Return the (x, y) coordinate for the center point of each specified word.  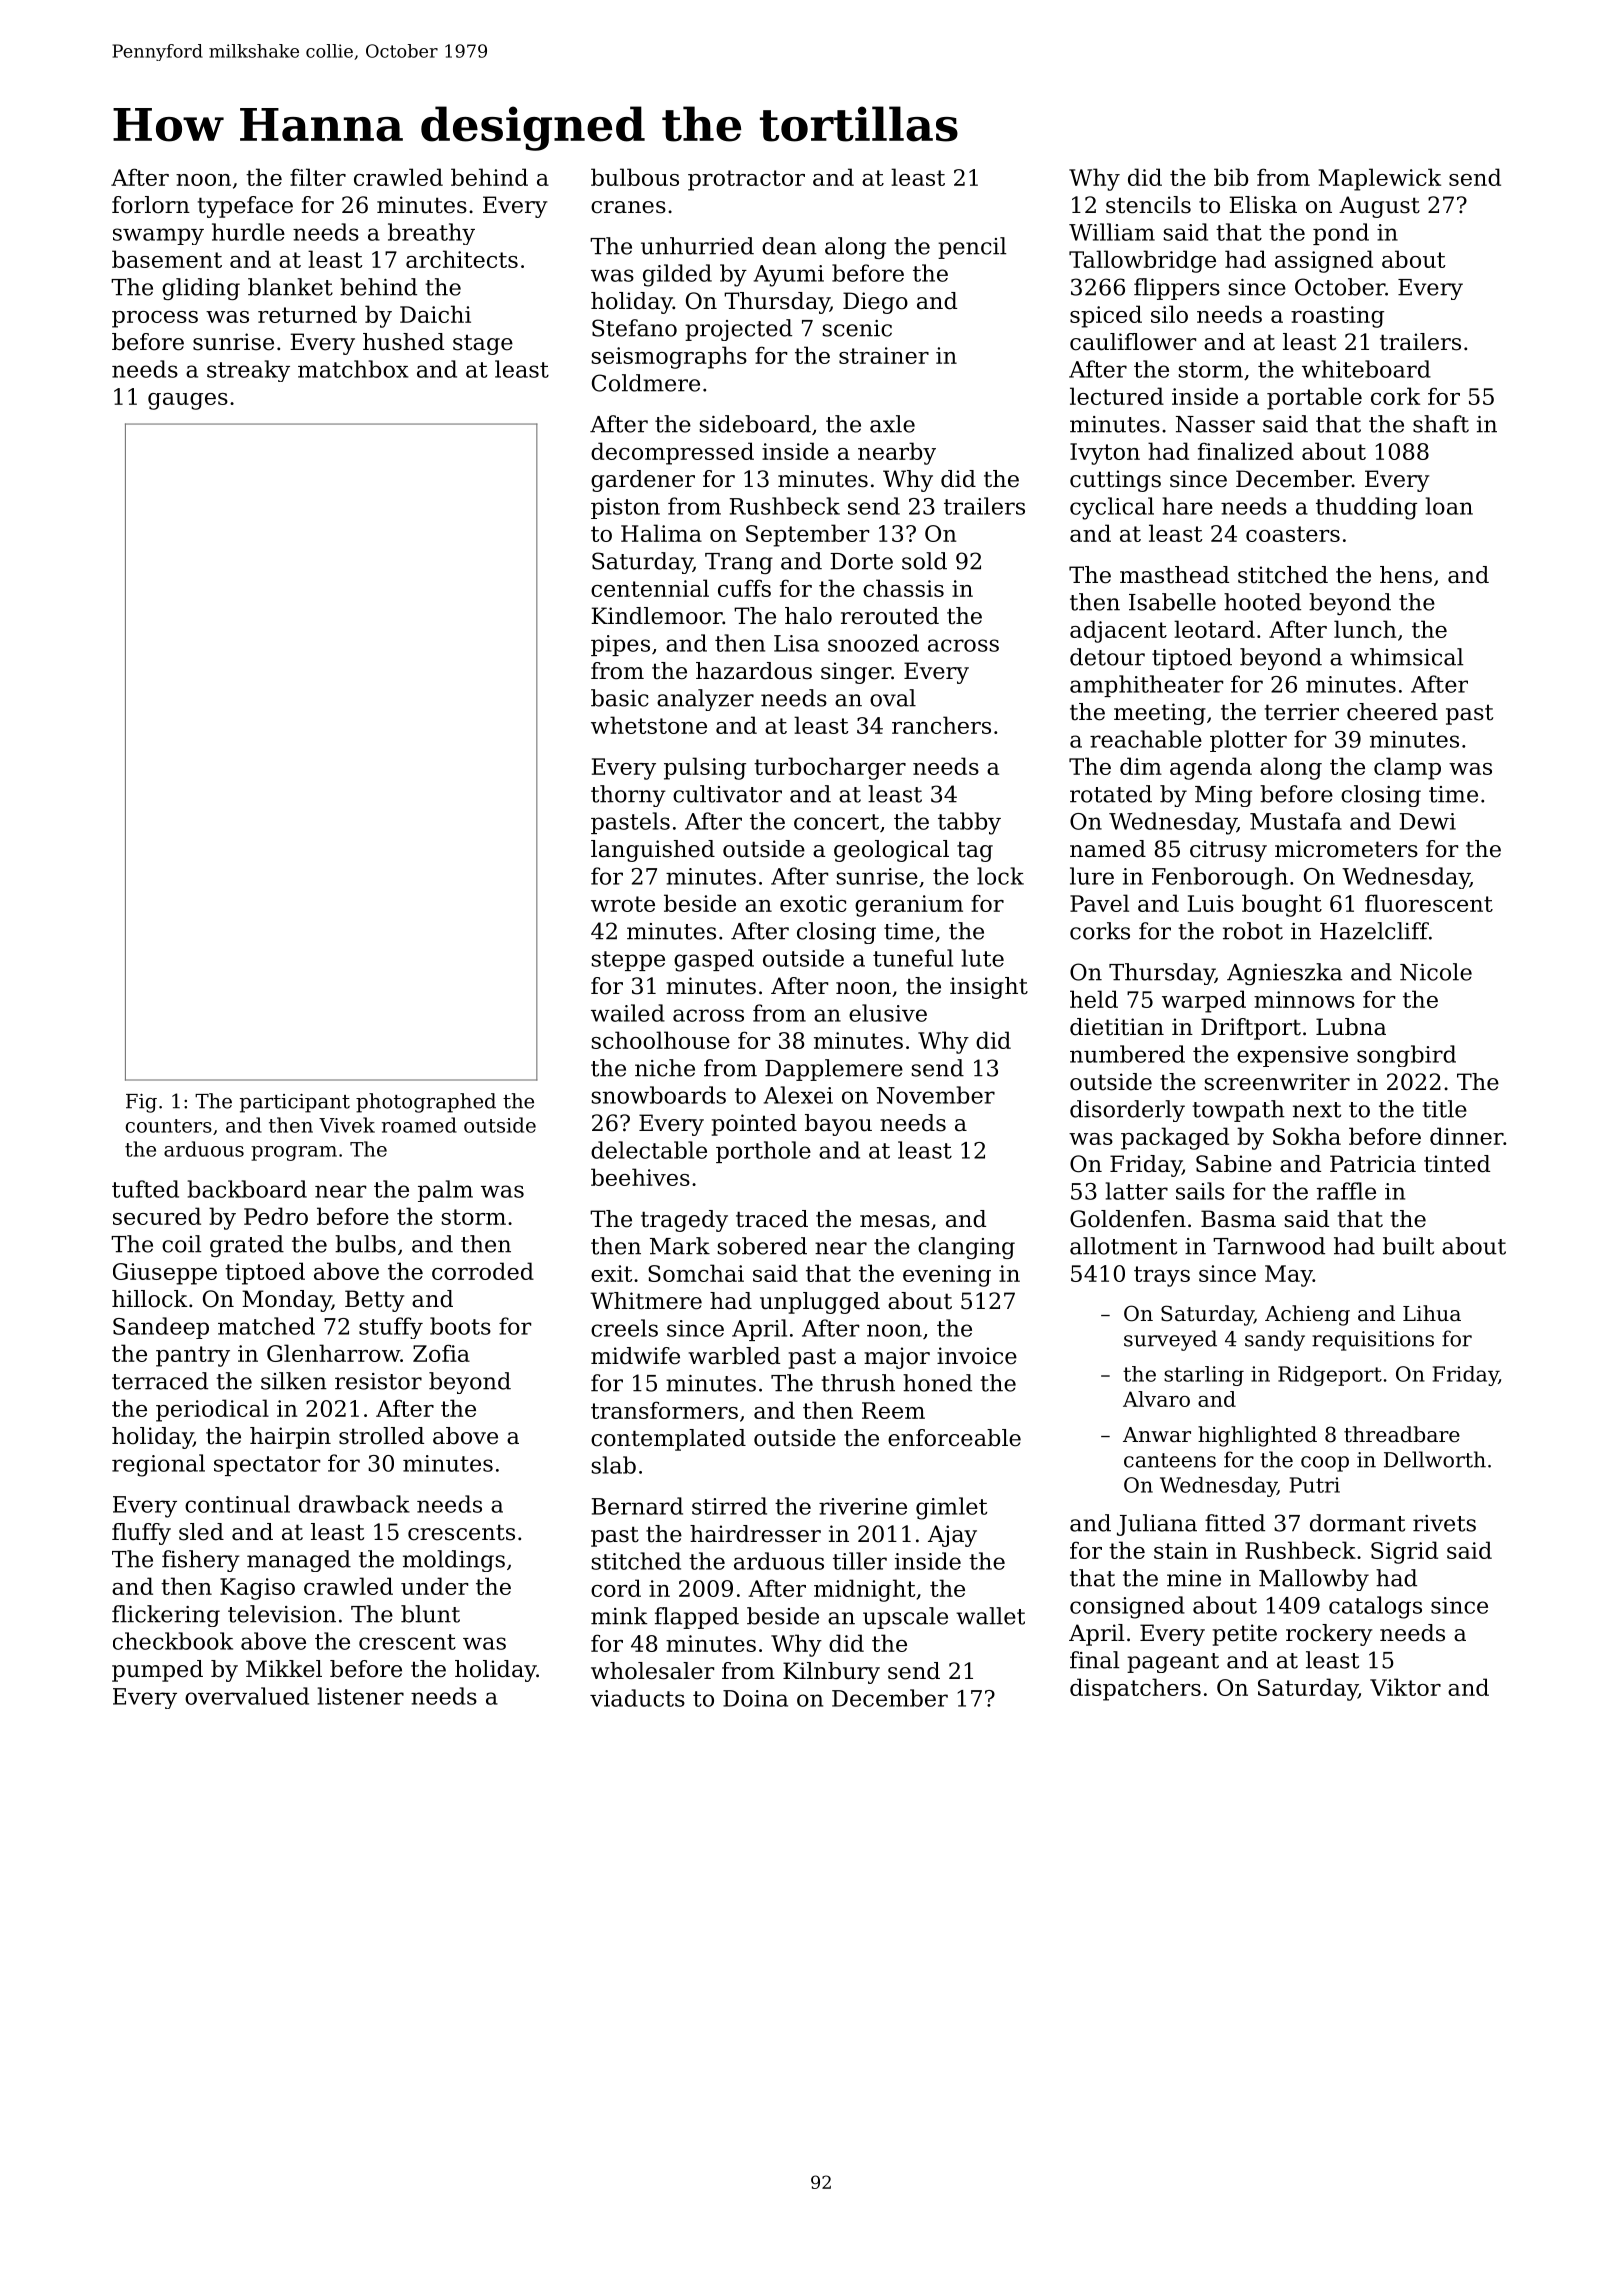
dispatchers (1135, 1689)
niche (665, 1068)
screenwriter (1277, 1082)
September (807, 535)
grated (247, 1246)
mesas (895, 1221)
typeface (245, 207)
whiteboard (1366, 369)
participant (295, 1103)
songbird (1406, 1056)
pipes (620, 645)
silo (1169, 314)
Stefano (634, 328)
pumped (157, 1671)
